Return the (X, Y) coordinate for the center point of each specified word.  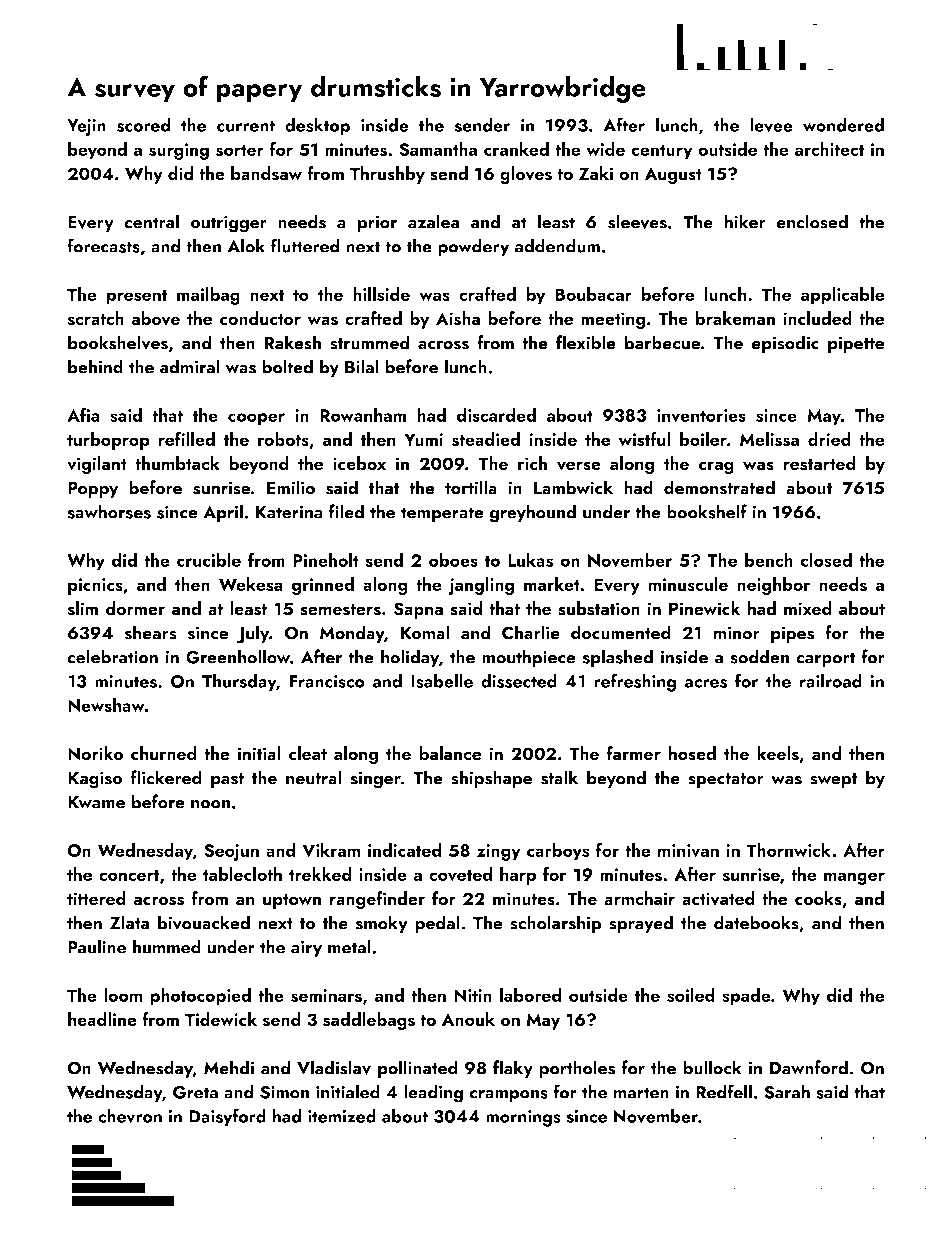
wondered (843, 125)
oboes (453, 560)
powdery (473, 247)
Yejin (86, 127)
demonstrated (719, 487)
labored (531, 995)
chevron (130, 1116)
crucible (209, 560)
